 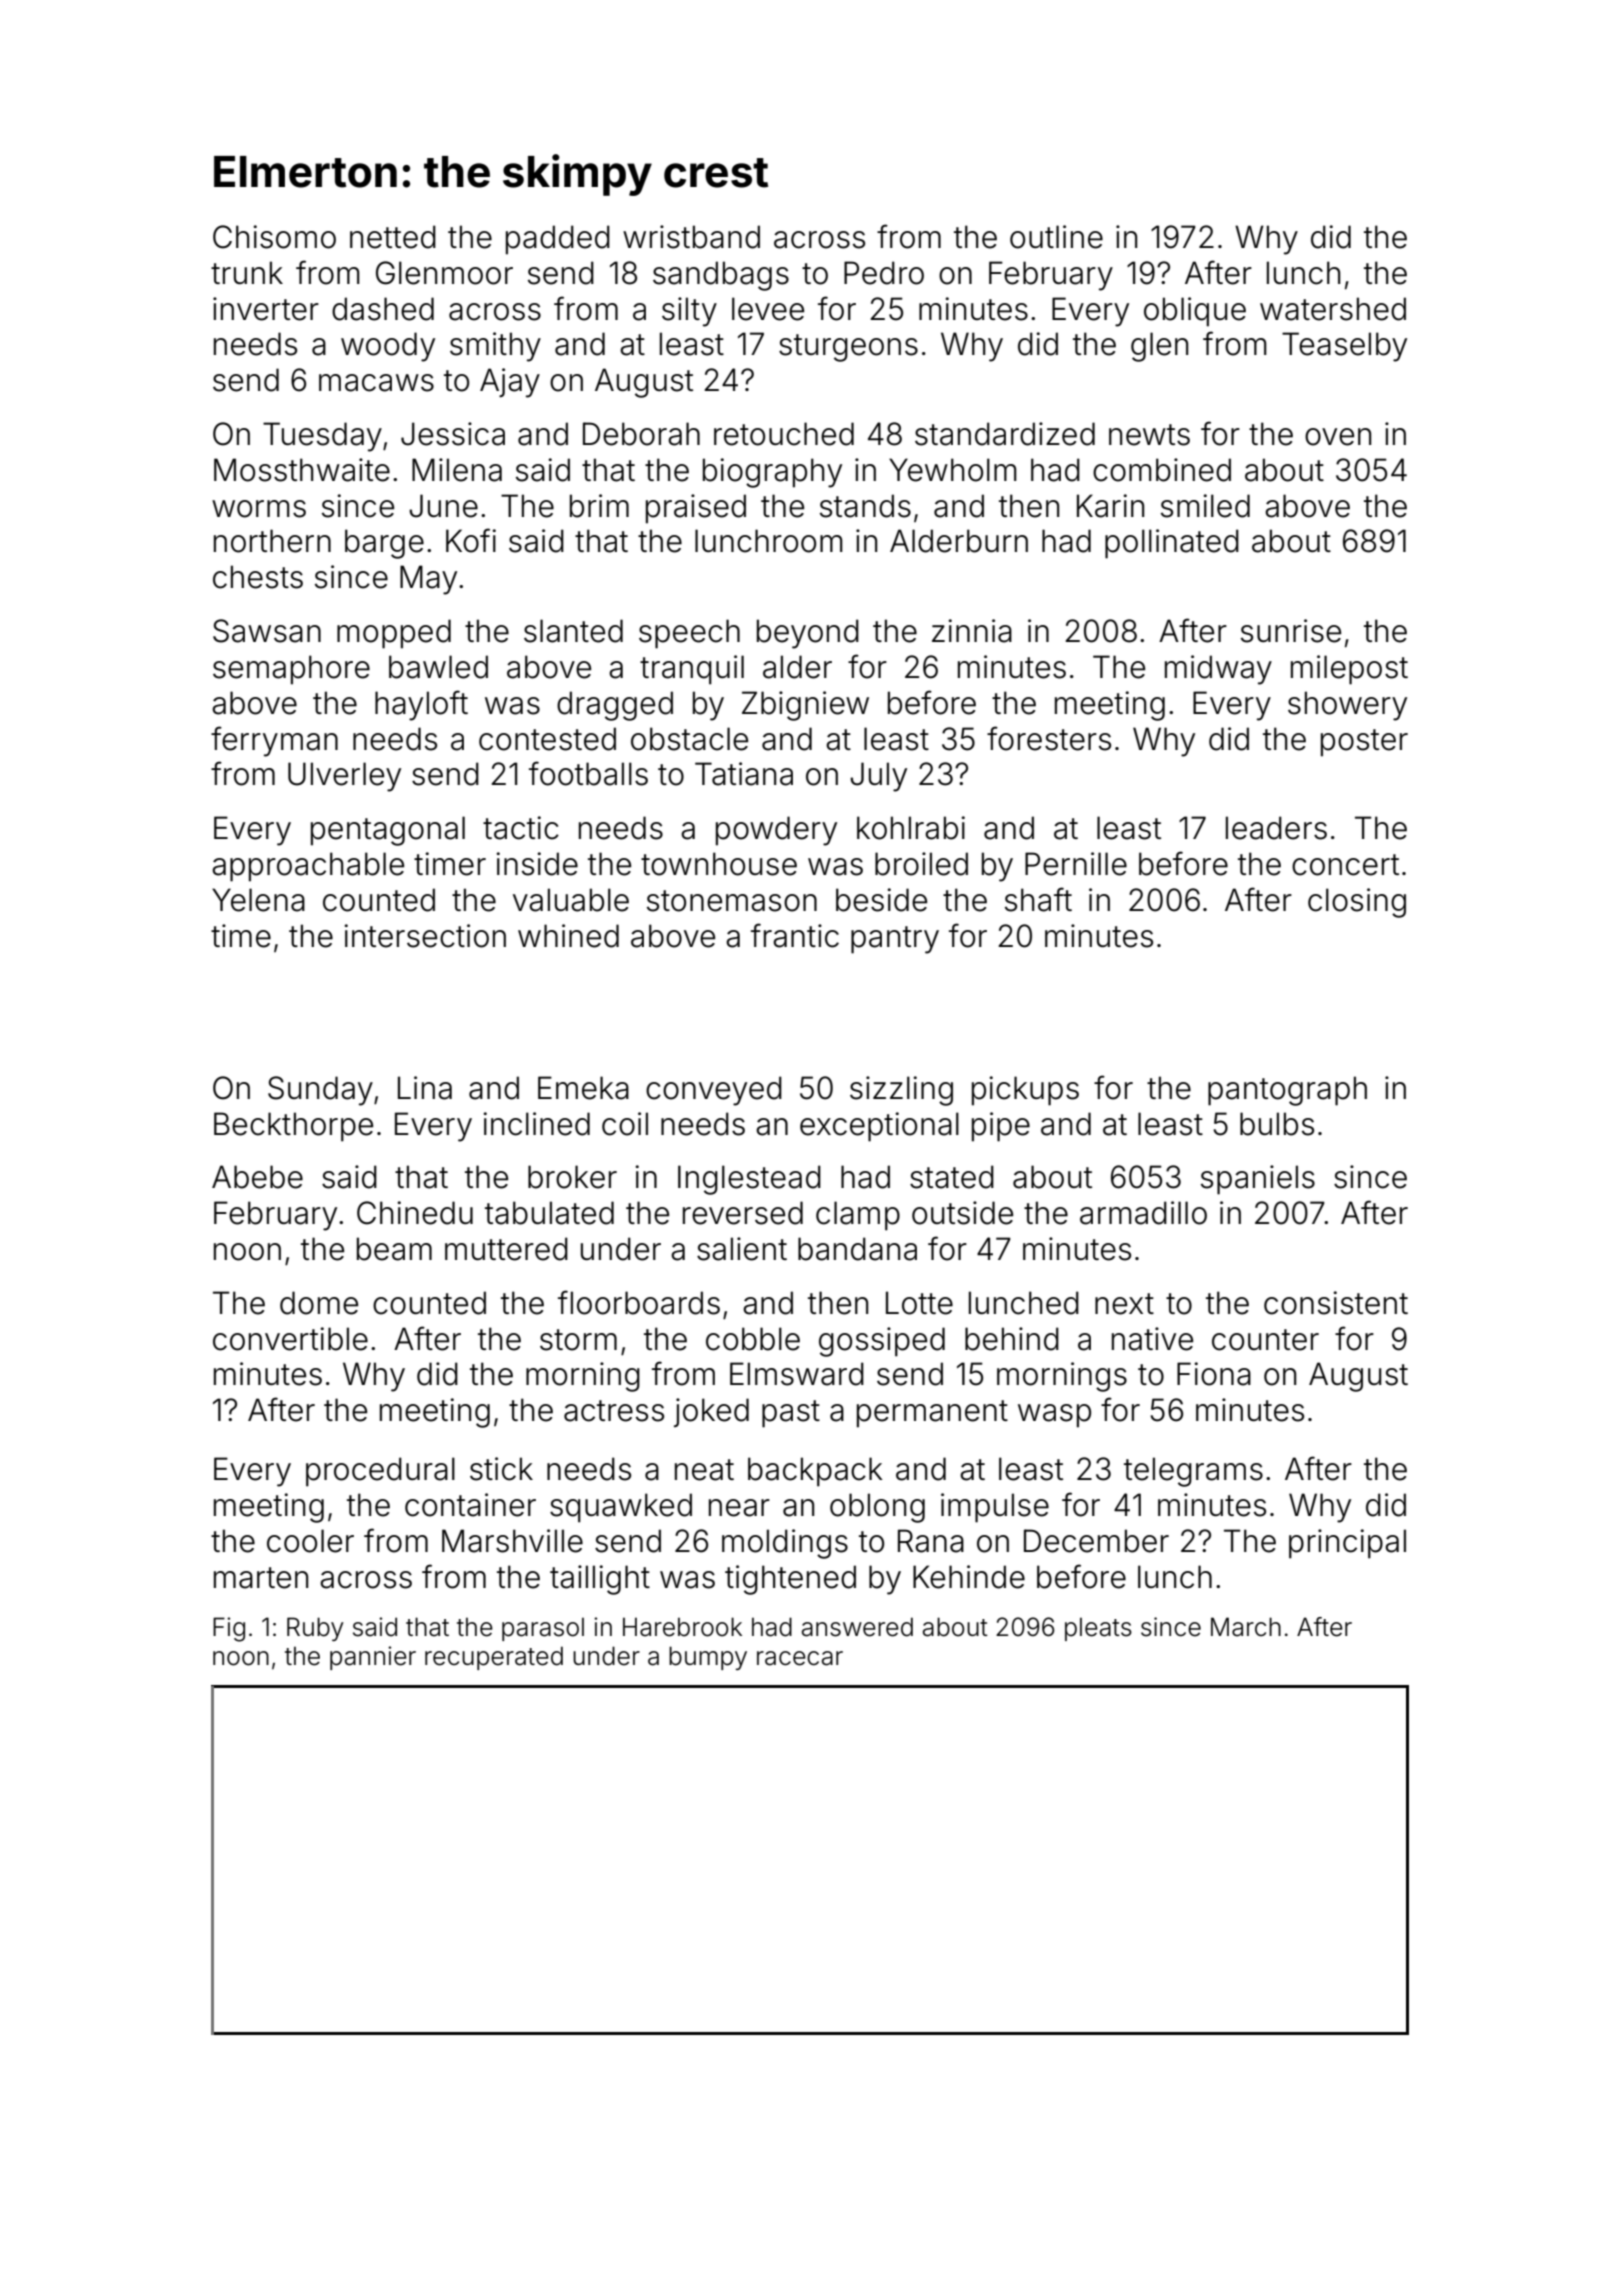 What do you see at coordinates (547, 739) in the document?
I see `contested` at bounding box center [547, 739].
